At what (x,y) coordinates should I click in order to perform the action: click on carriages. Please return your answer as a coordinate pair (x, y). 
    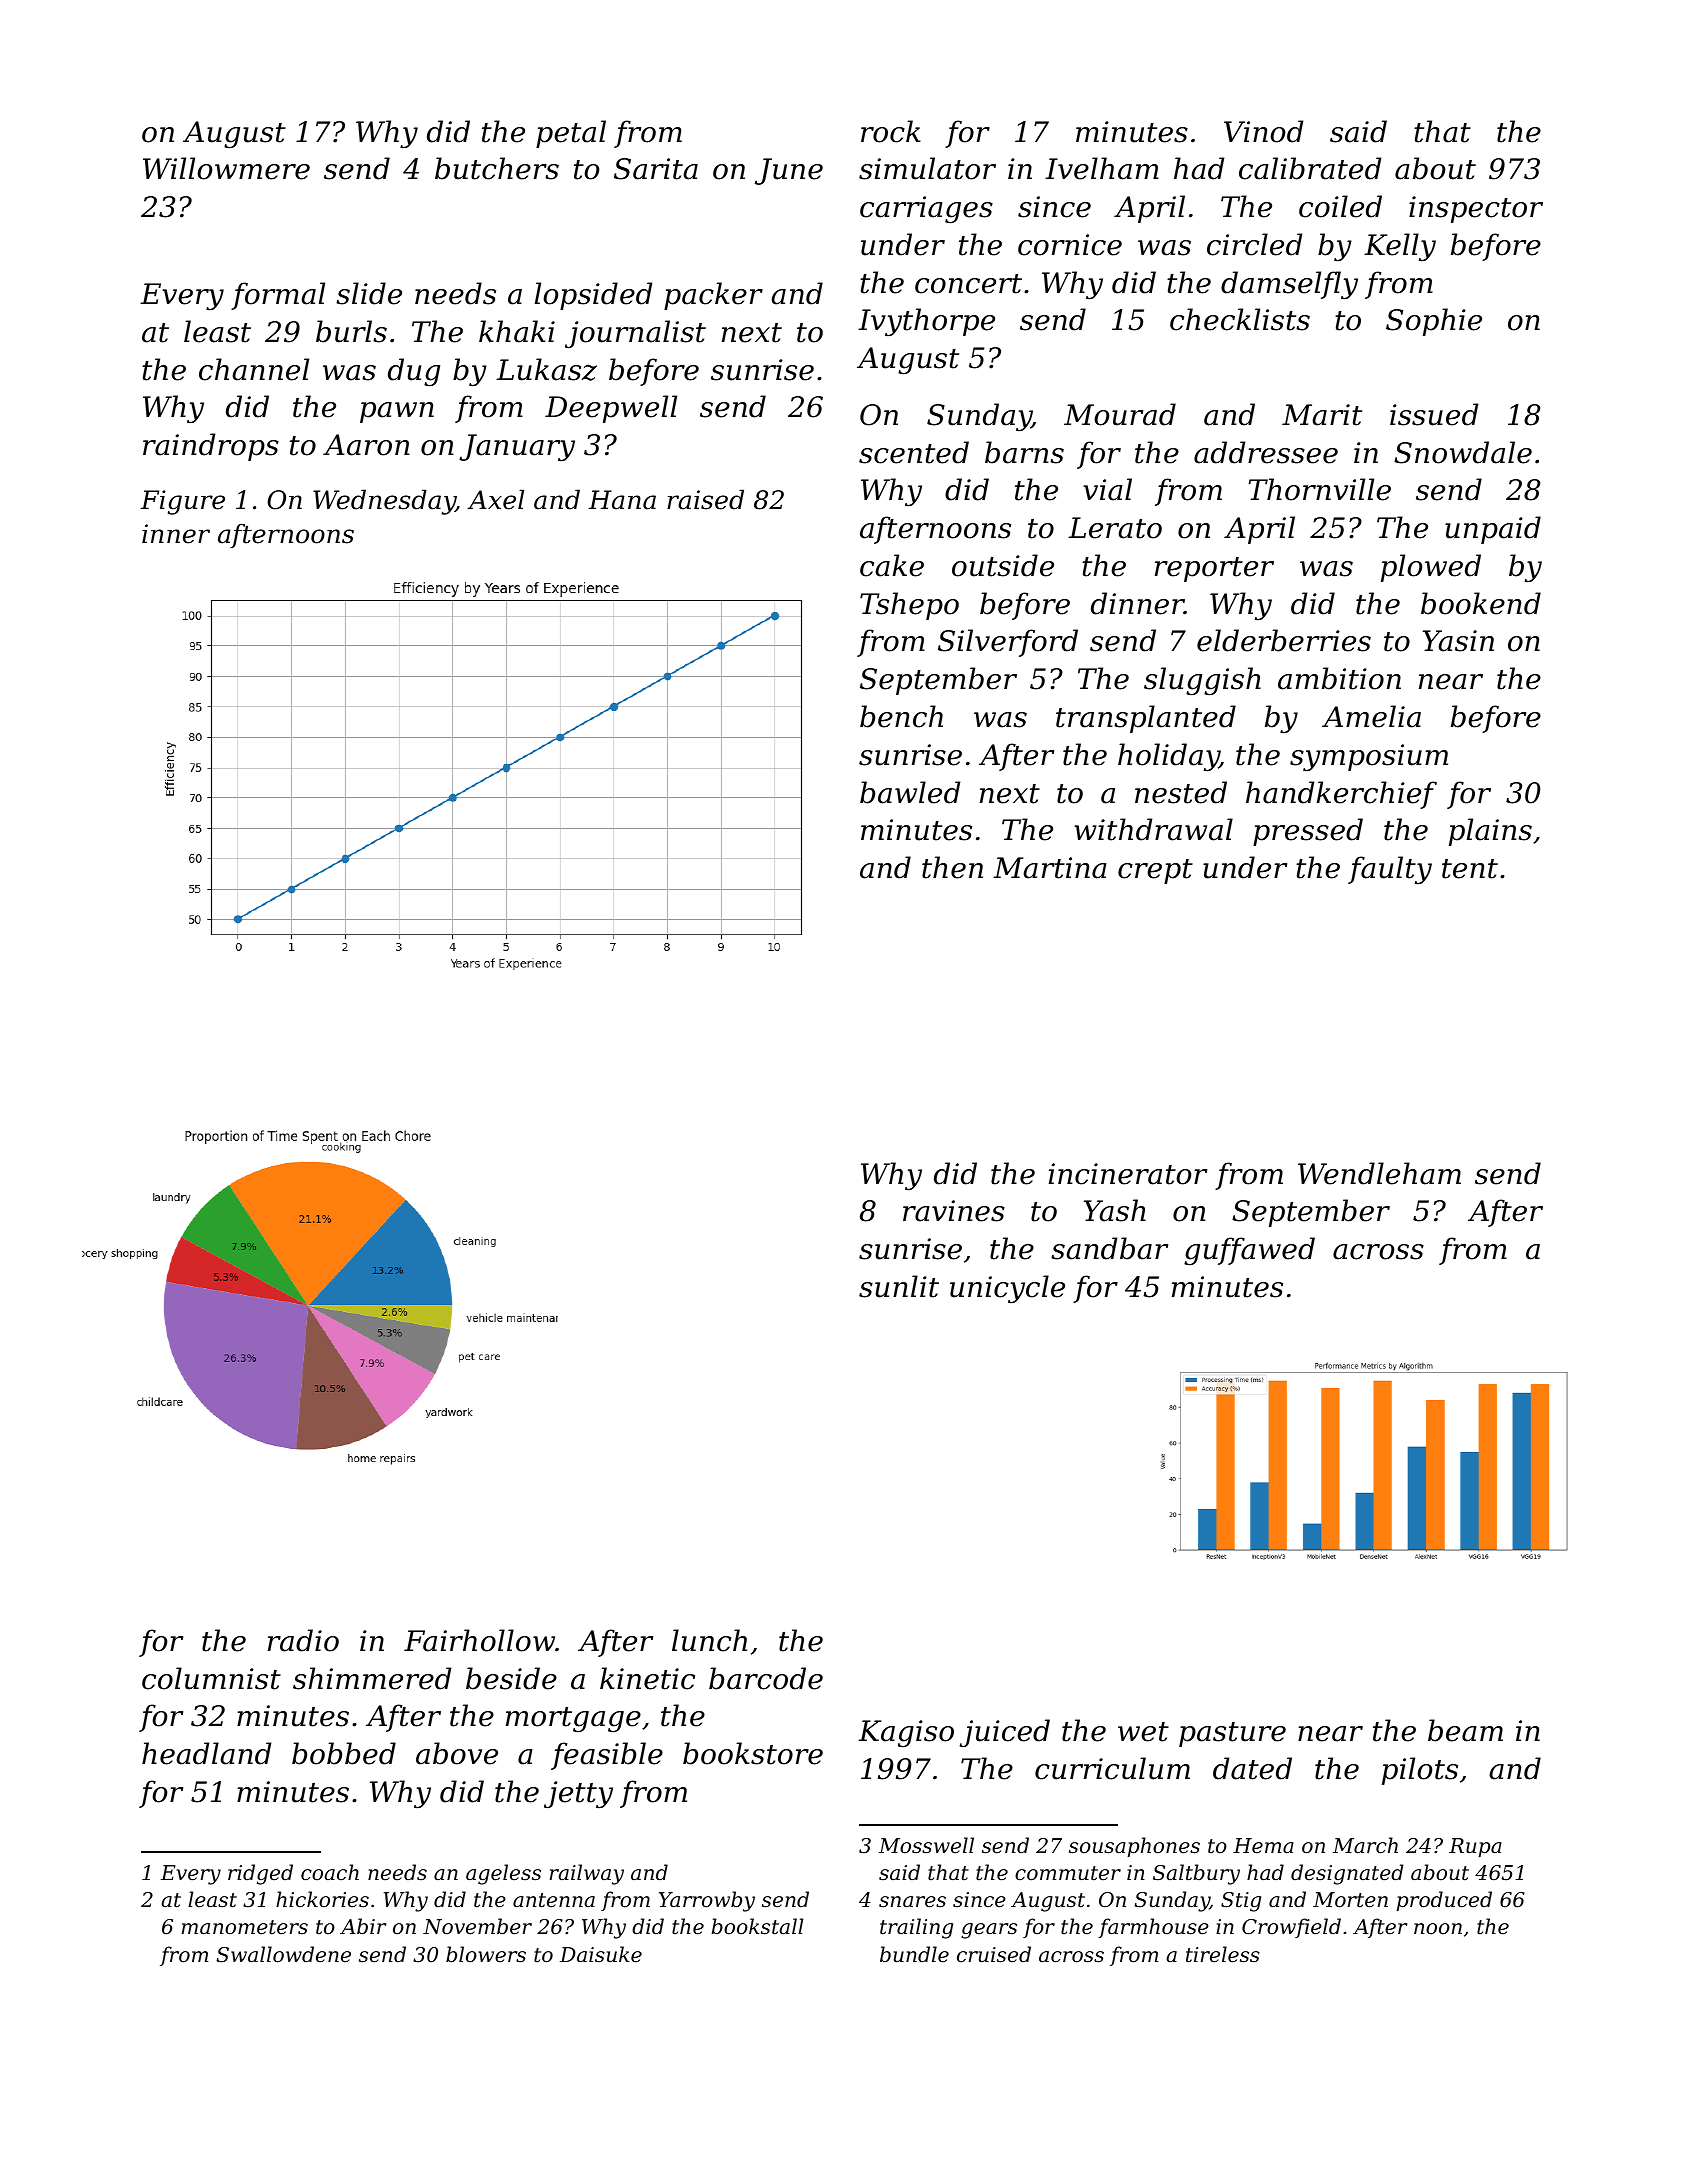
    Looking at the image, I should click on (926, 209).
